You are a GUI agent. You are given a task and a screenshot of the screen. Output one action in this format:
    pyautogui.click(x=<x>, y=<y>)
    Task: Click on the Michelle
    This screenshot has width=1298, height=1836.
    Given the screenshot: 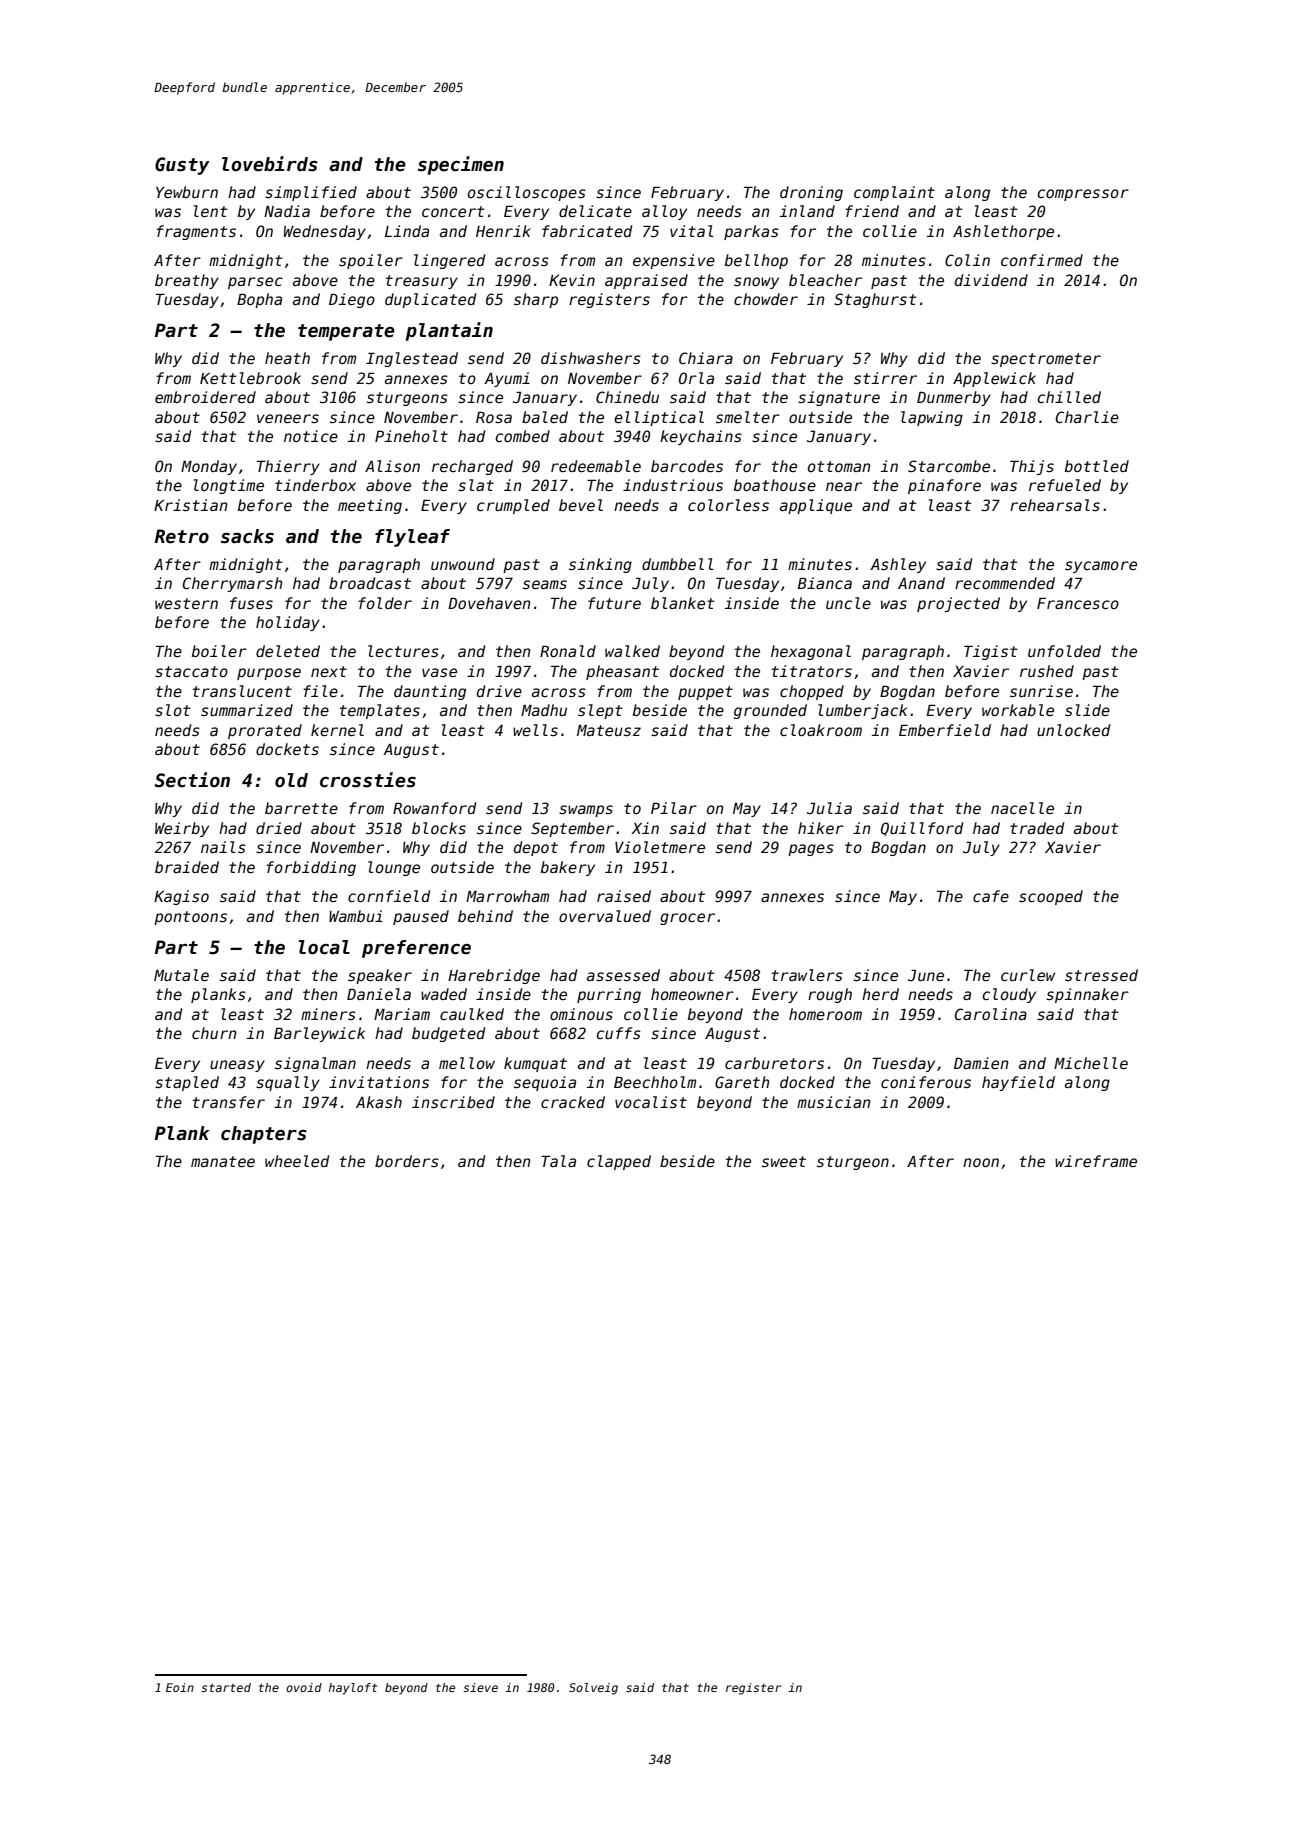 What is the action you would take?
    pyautogui.click(x=1091, y=1063)
